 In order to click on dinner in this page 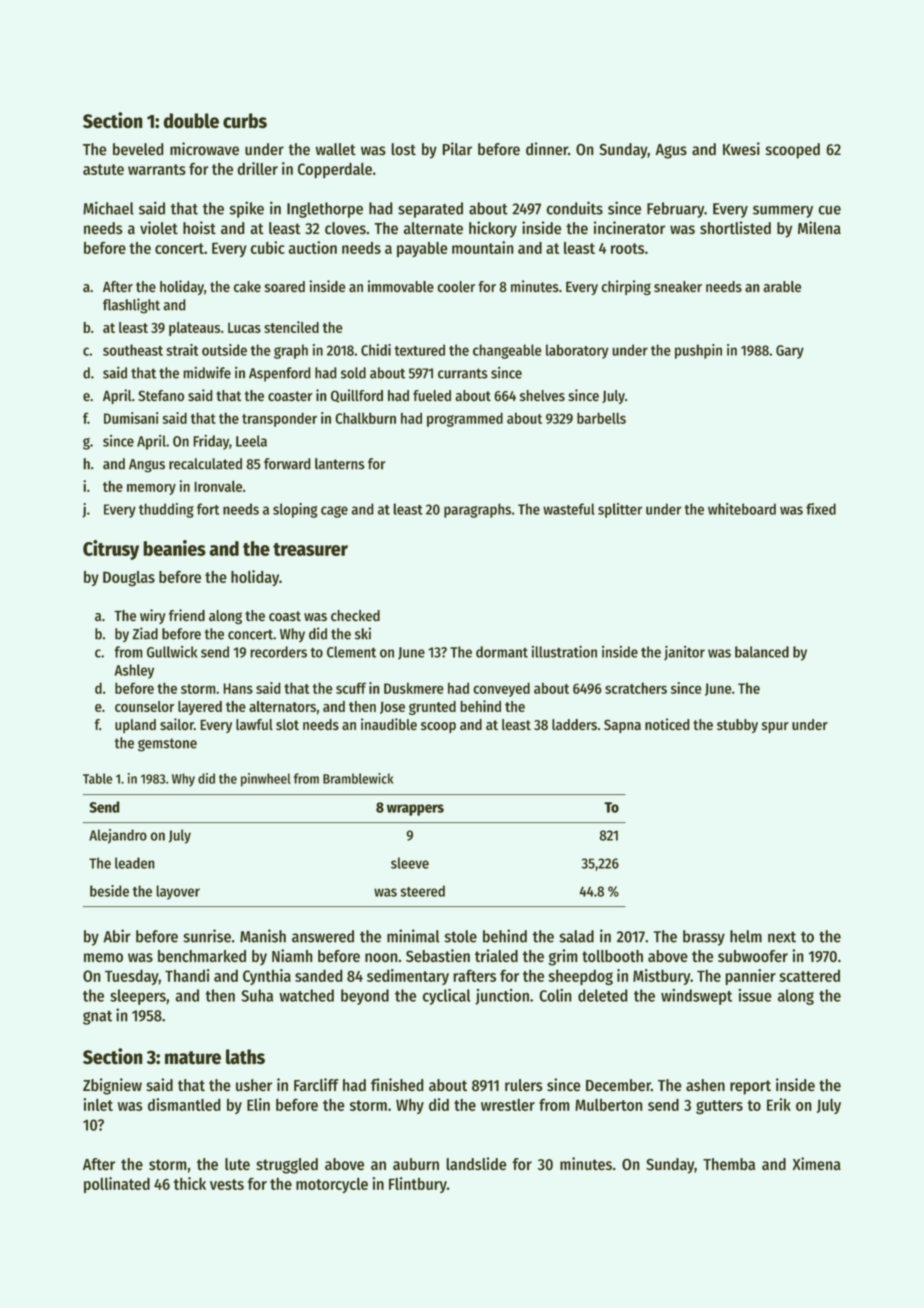, I will do `click(547, 149)`.
